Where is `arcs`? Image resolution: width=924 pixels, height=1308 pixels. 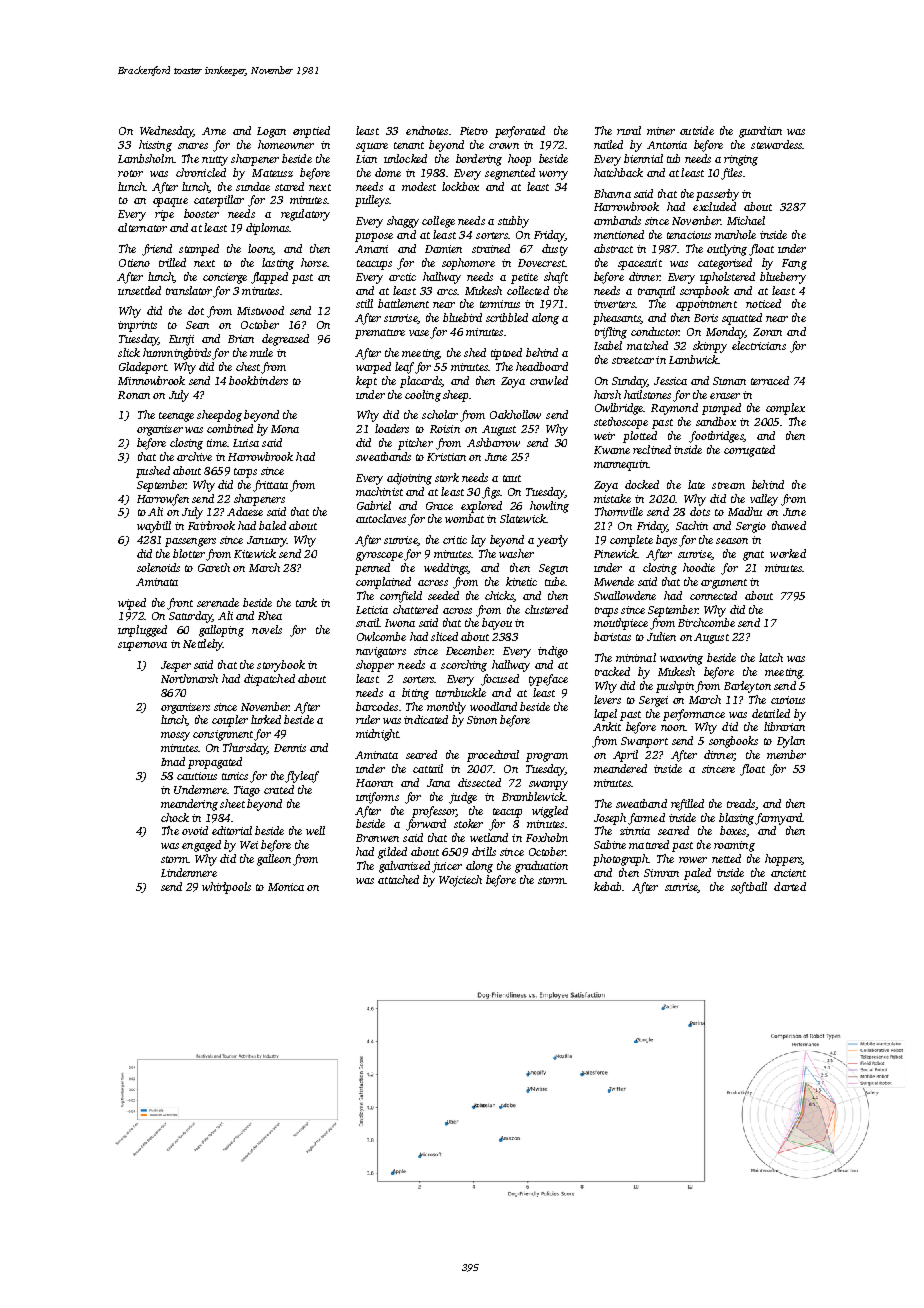 arcs is located at coordinates (447, 292).
